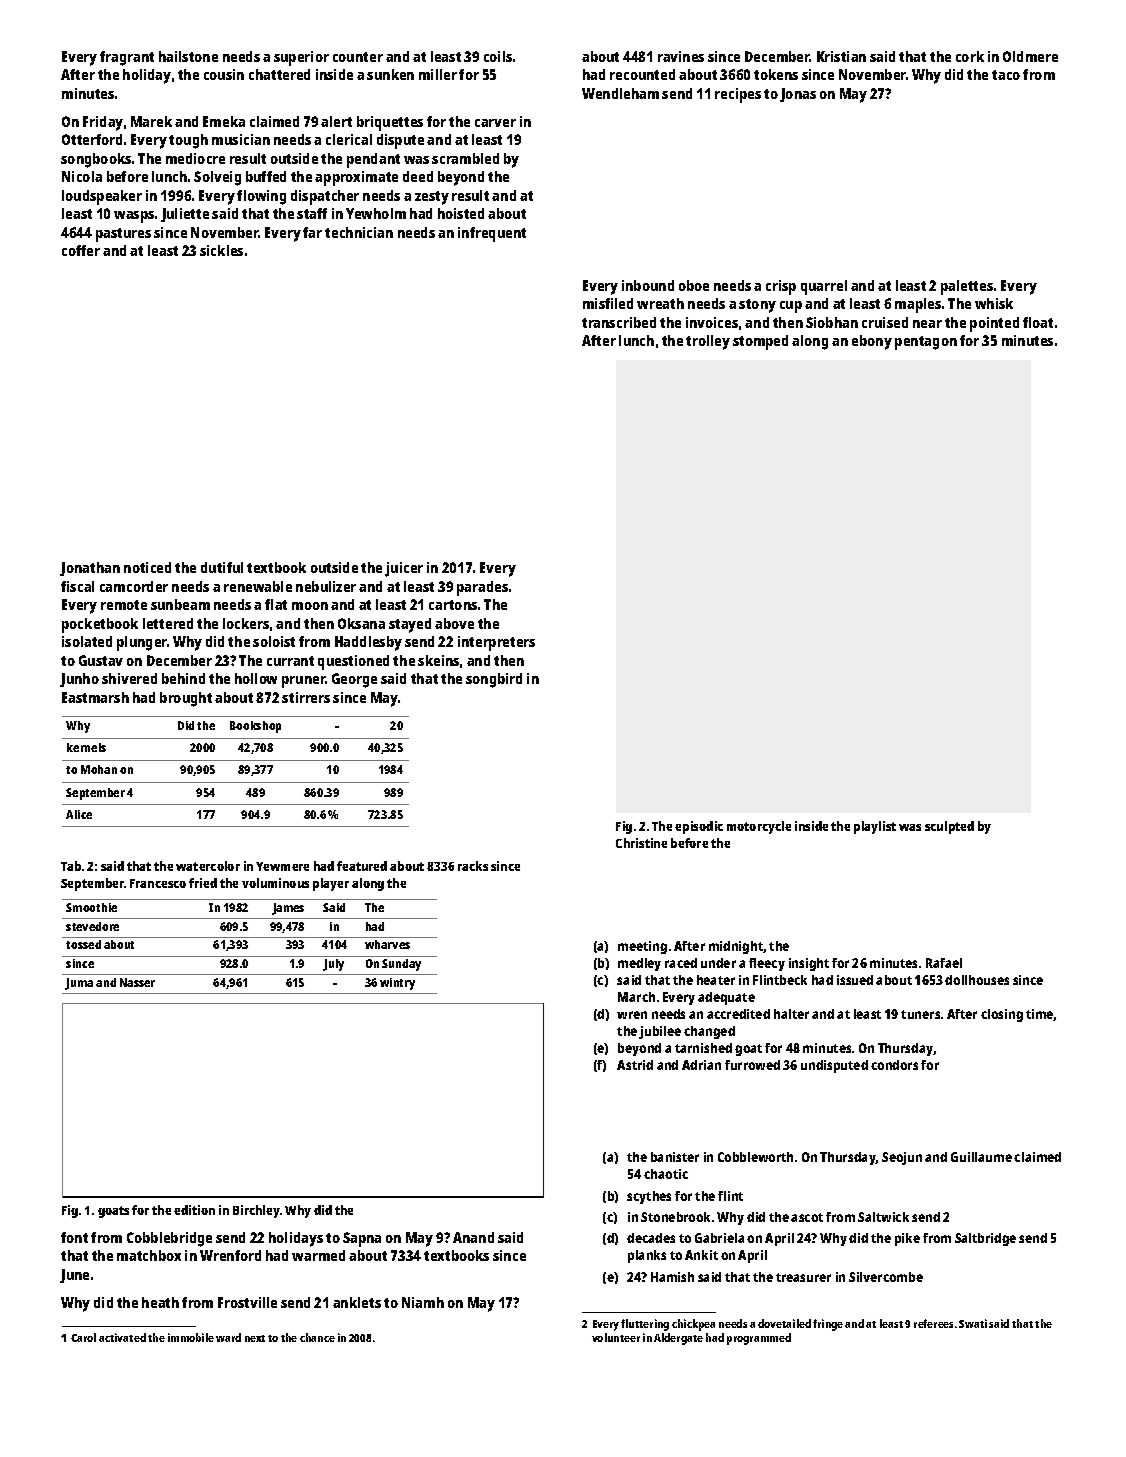 This document has width=1126, height=1457. What do you see at coordinates (492, 234) in the document?
I see `infrequent` at bounding box center [492, 234].
